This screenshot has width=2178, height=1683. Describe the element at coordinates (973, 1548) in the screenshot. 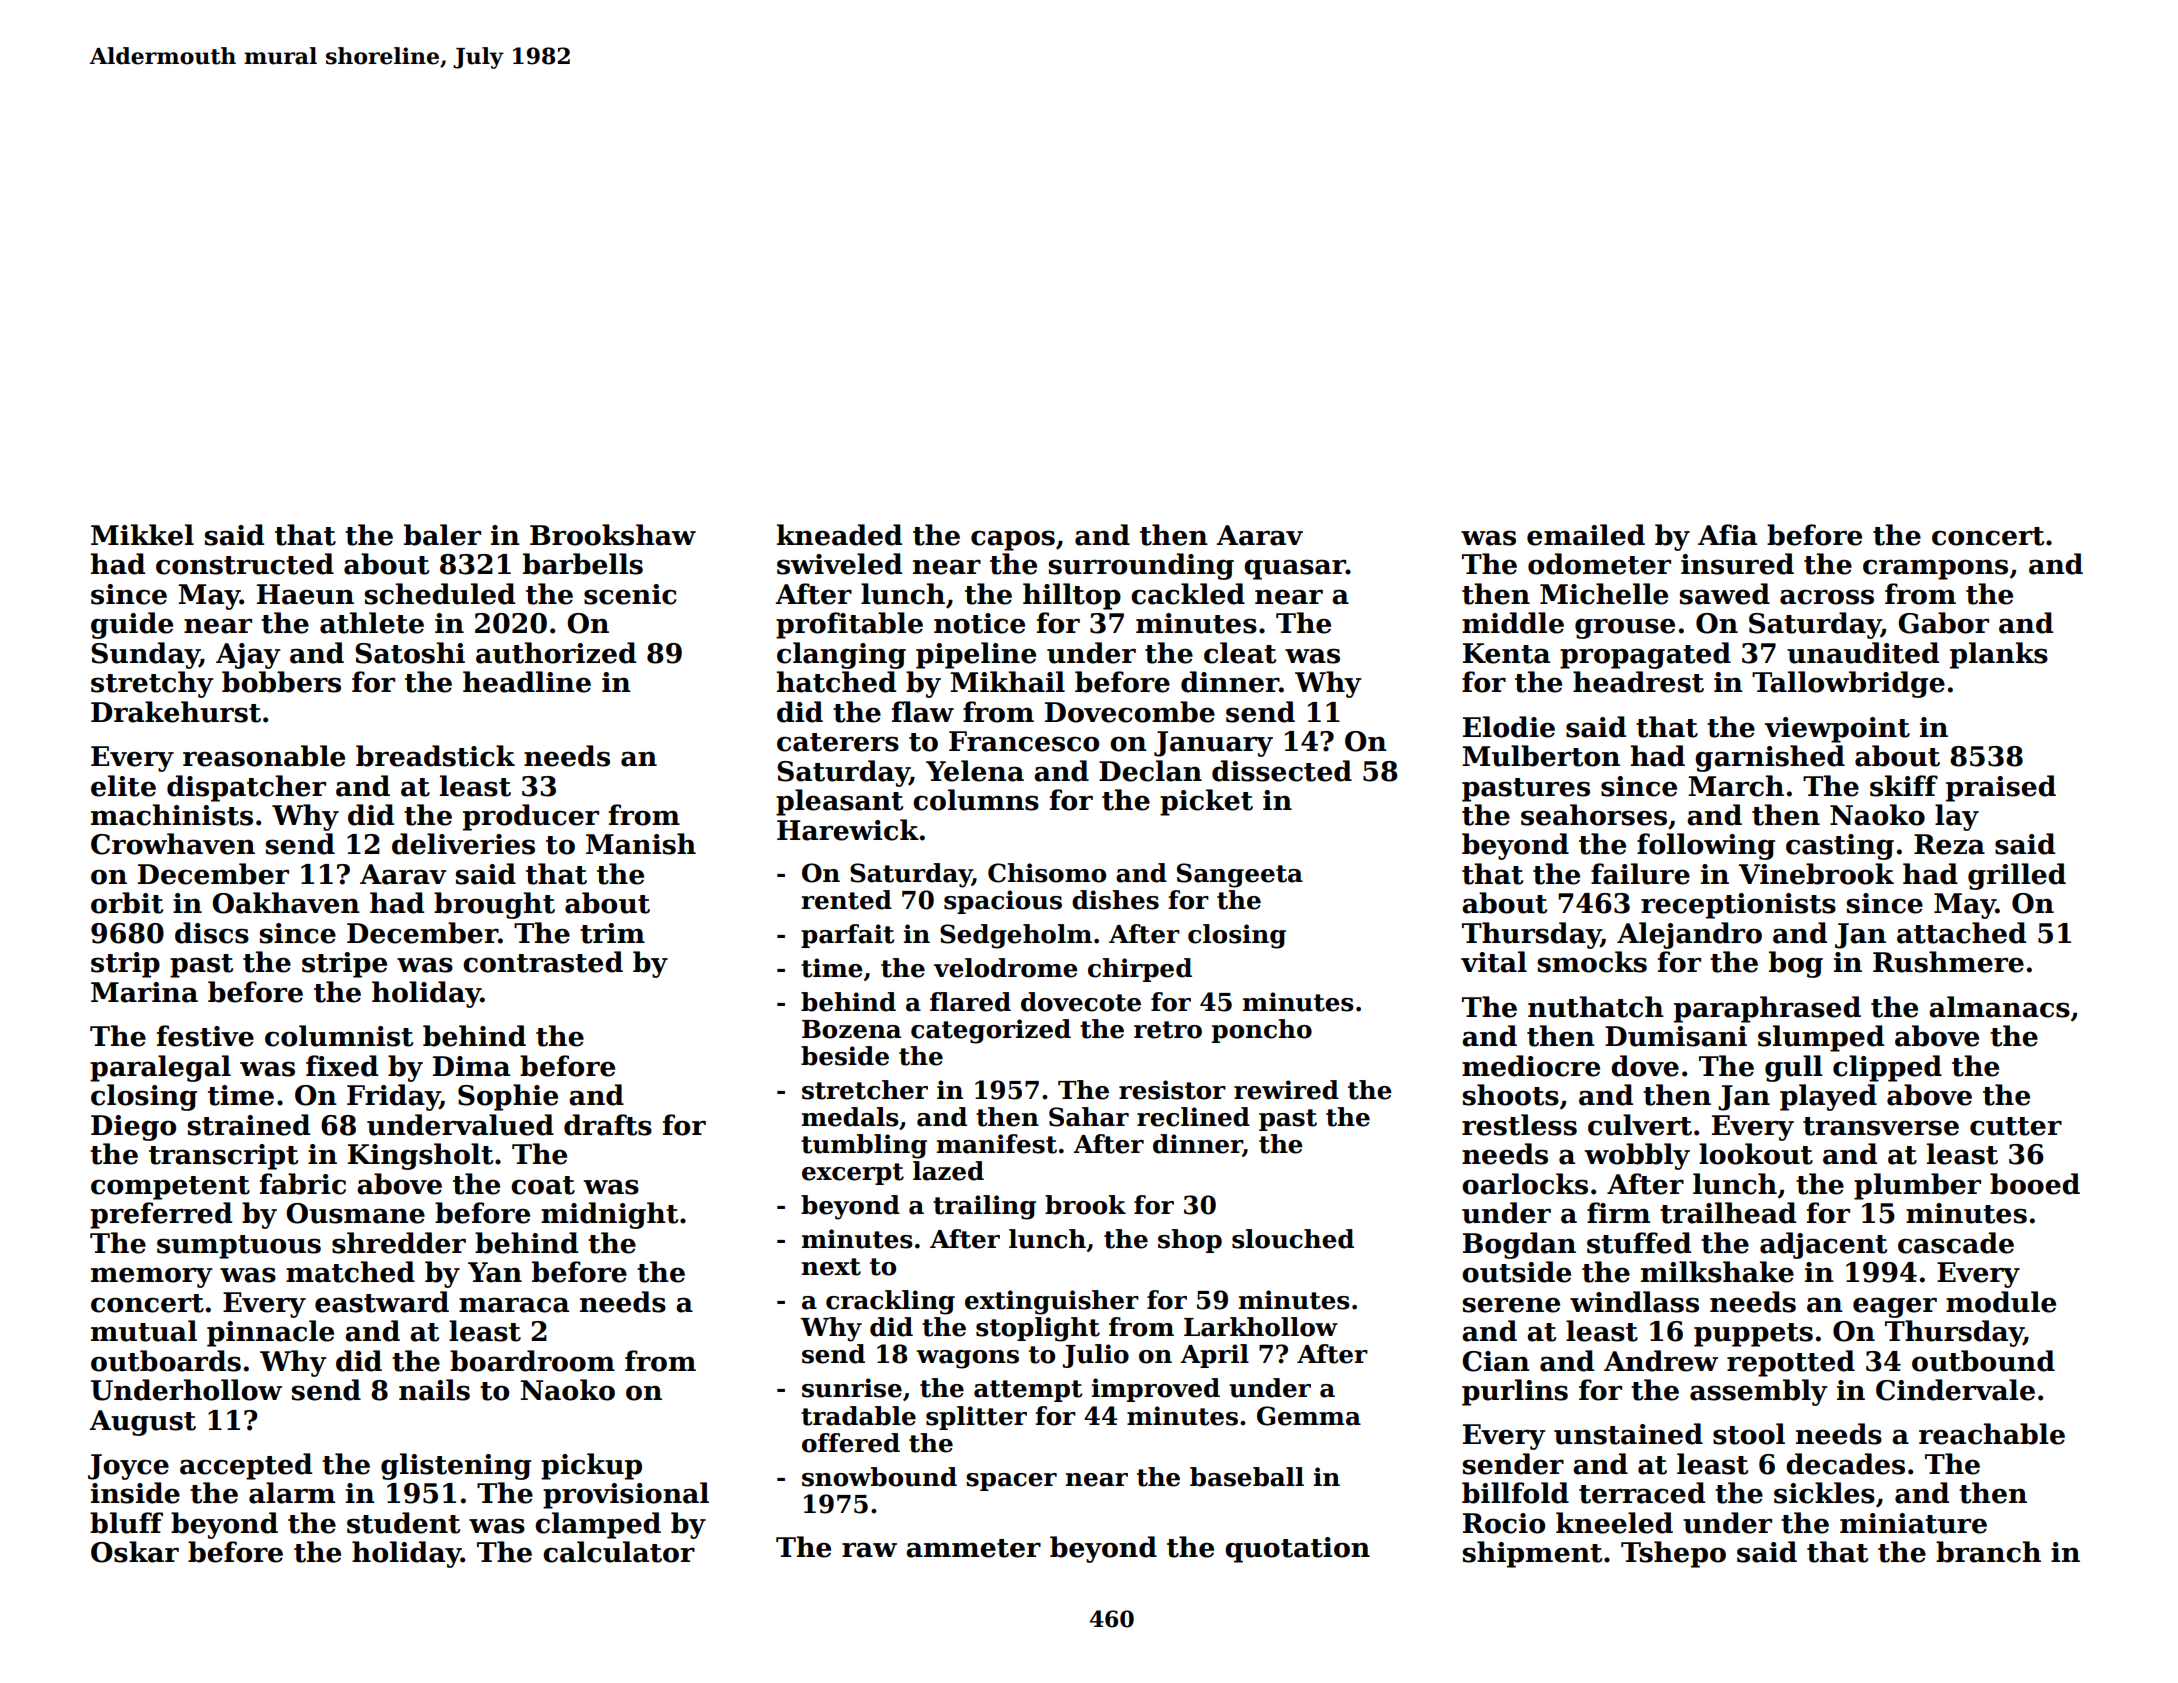

I see `ammeter` at that location.
